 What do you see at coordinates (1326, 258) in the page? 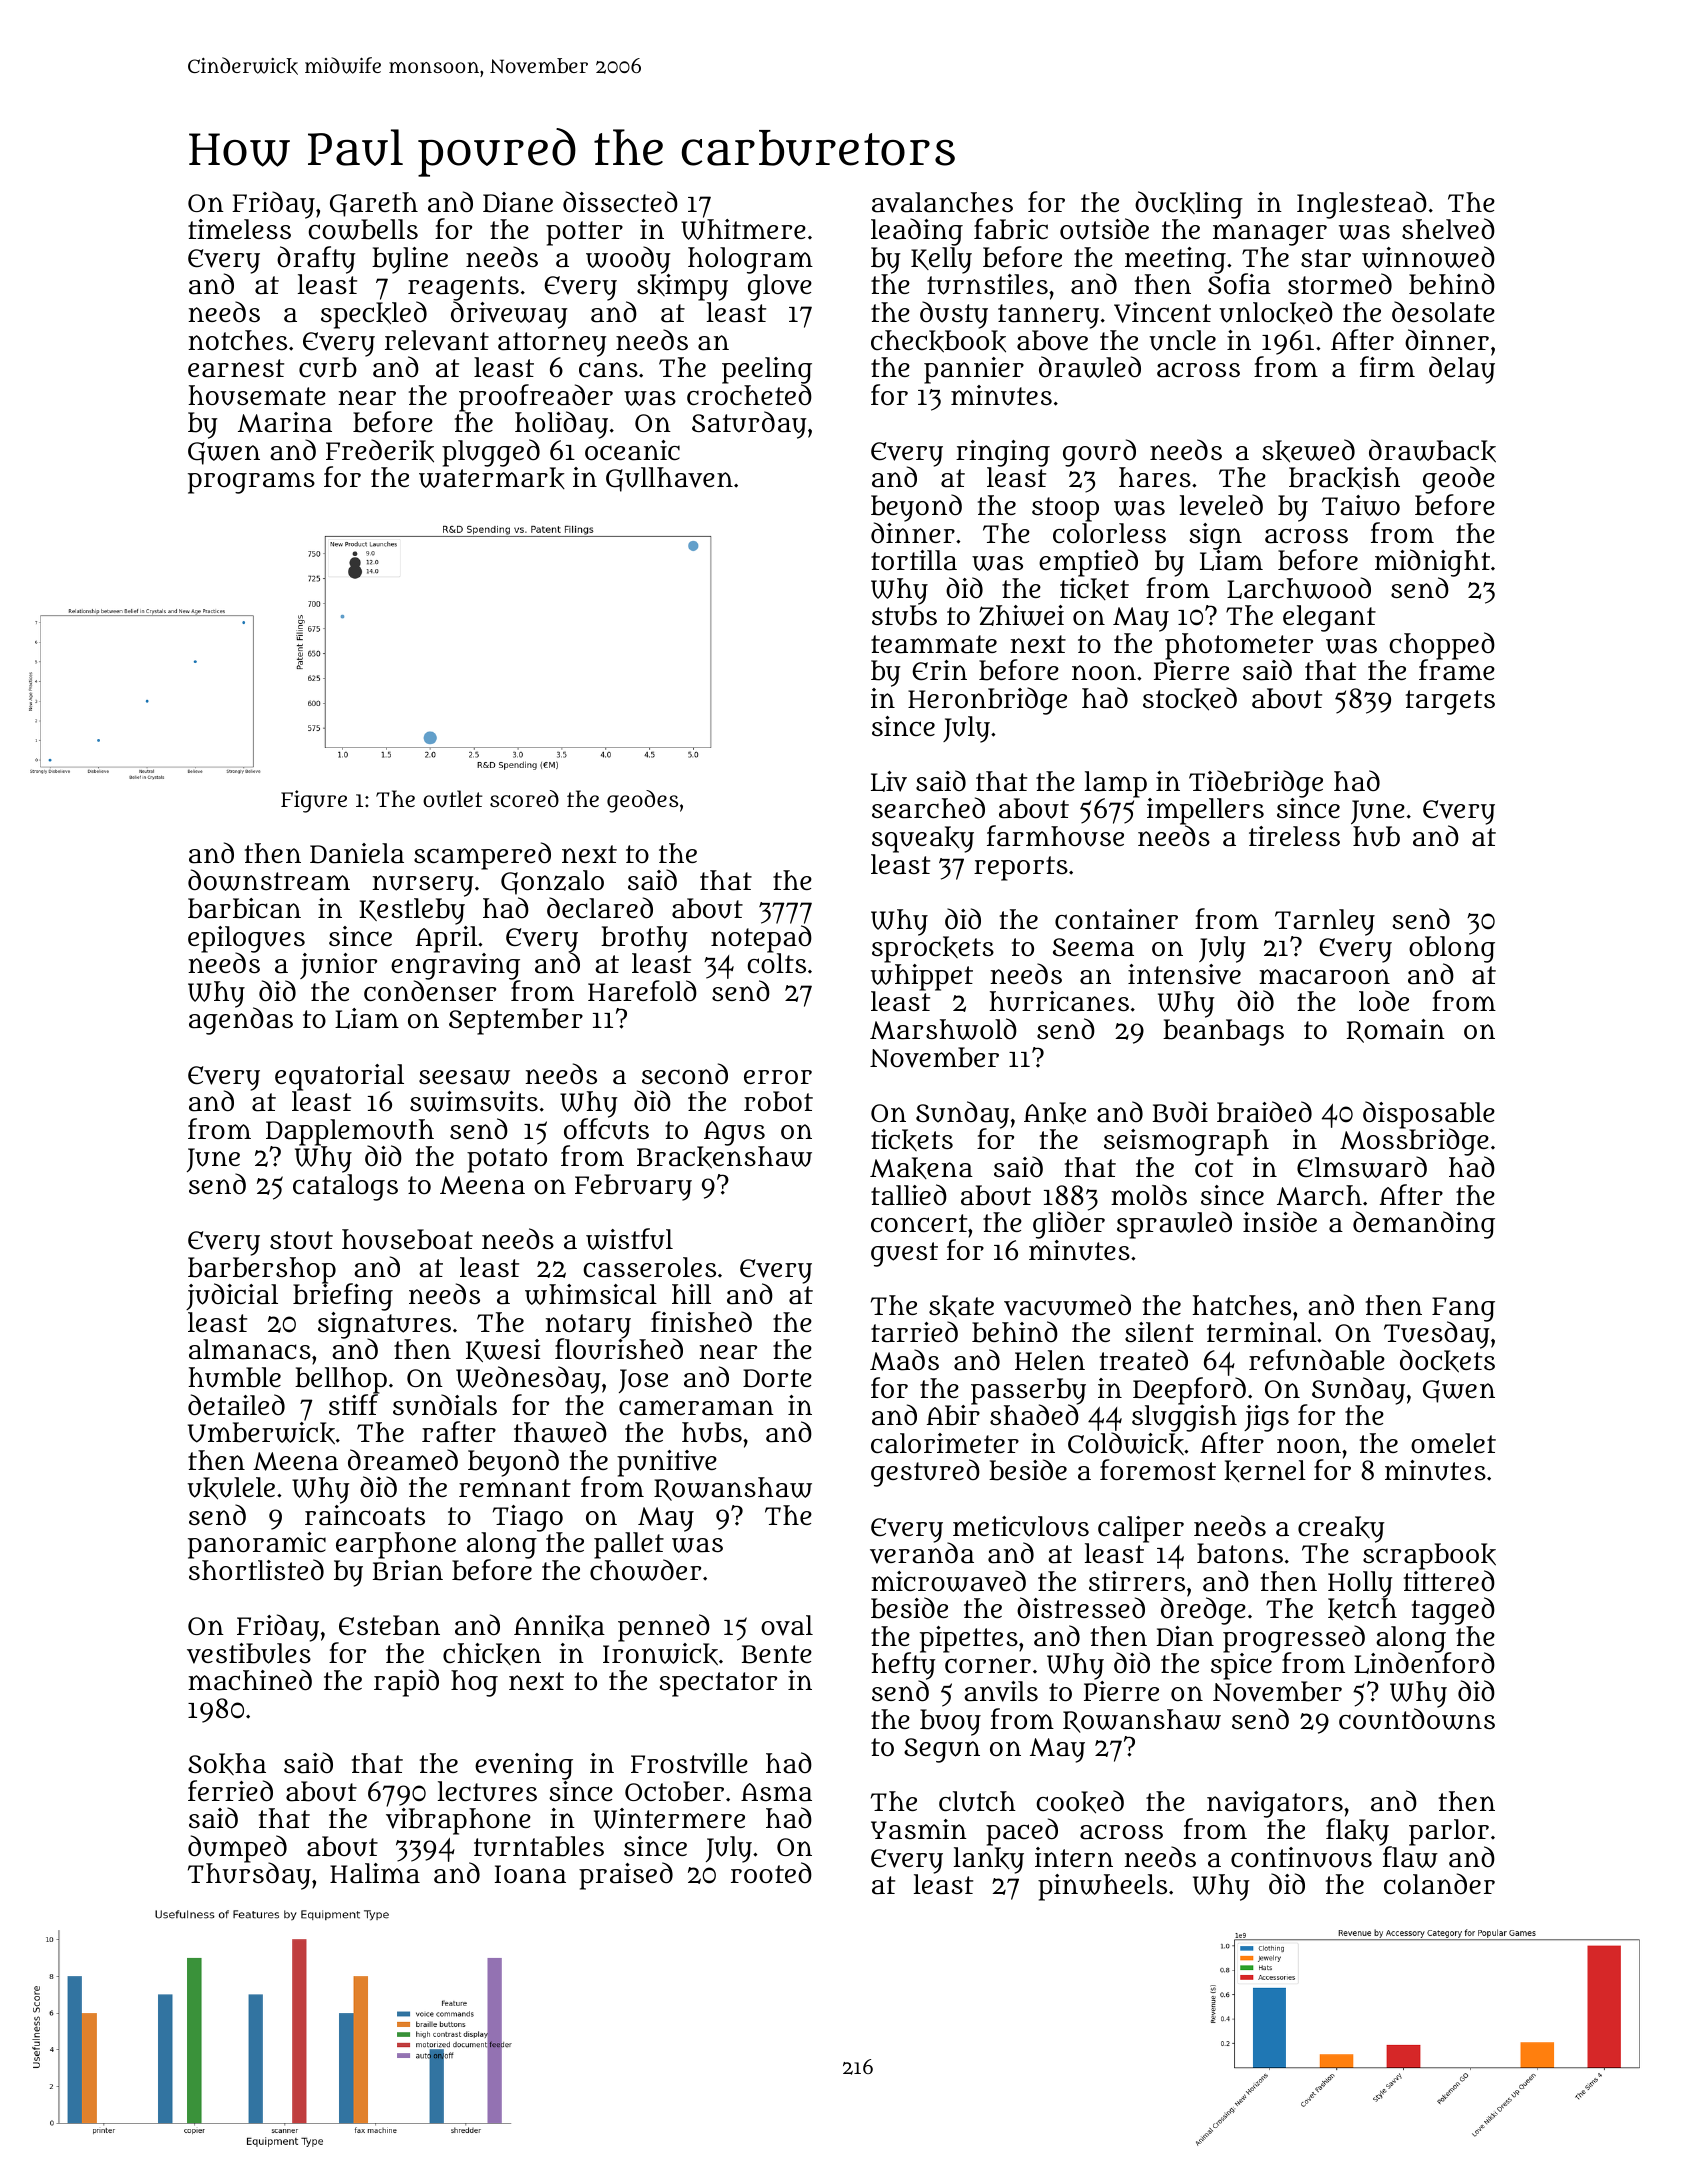
I see `star` at bounding box center [1326, 258].
